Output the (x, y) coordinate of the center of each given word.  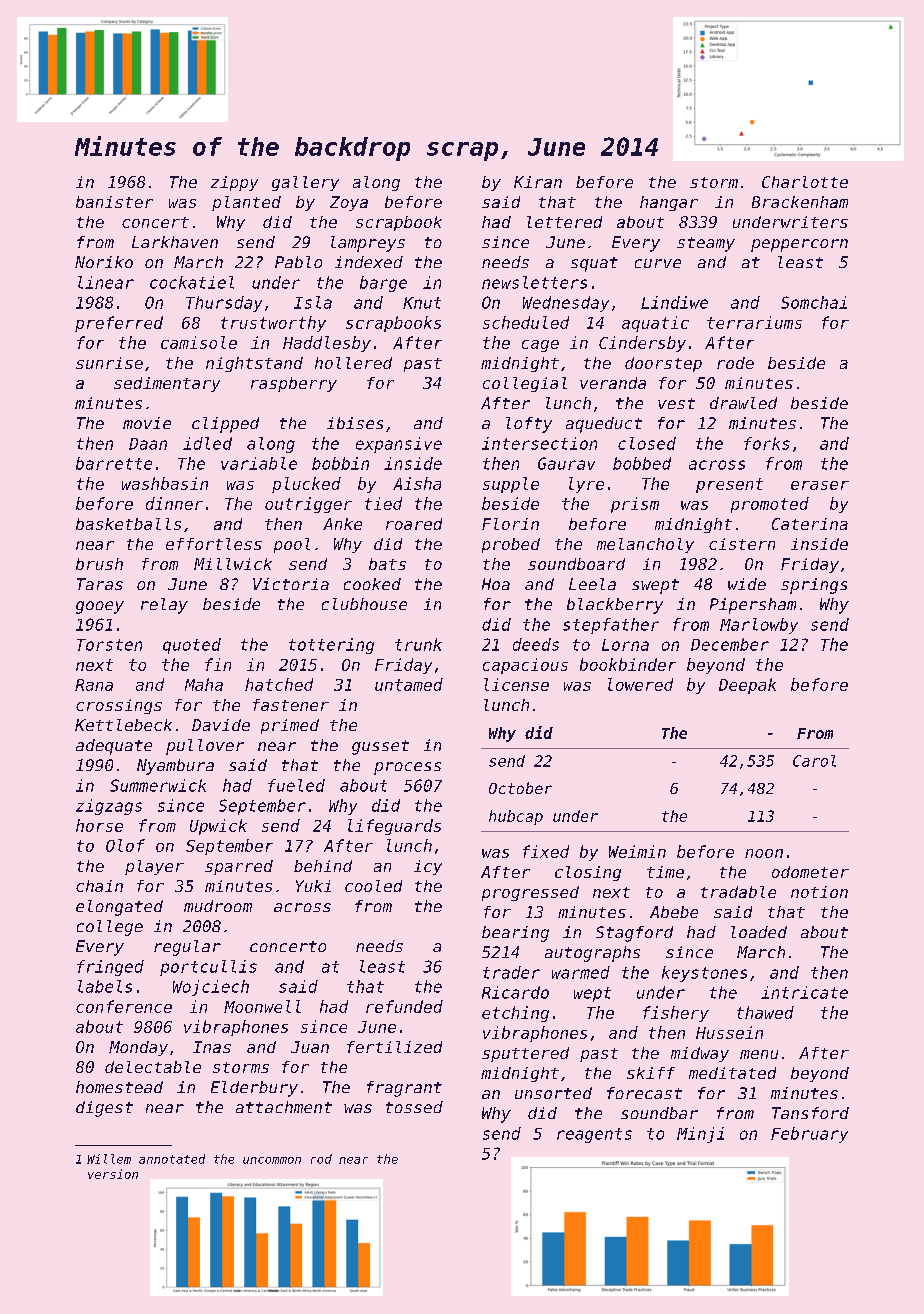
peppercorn (799, 245)
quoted (192, 646)
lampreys (368, 244)
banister (114, 202)
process (407, 768)
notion (819, 892)
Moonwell (262, 1006)
